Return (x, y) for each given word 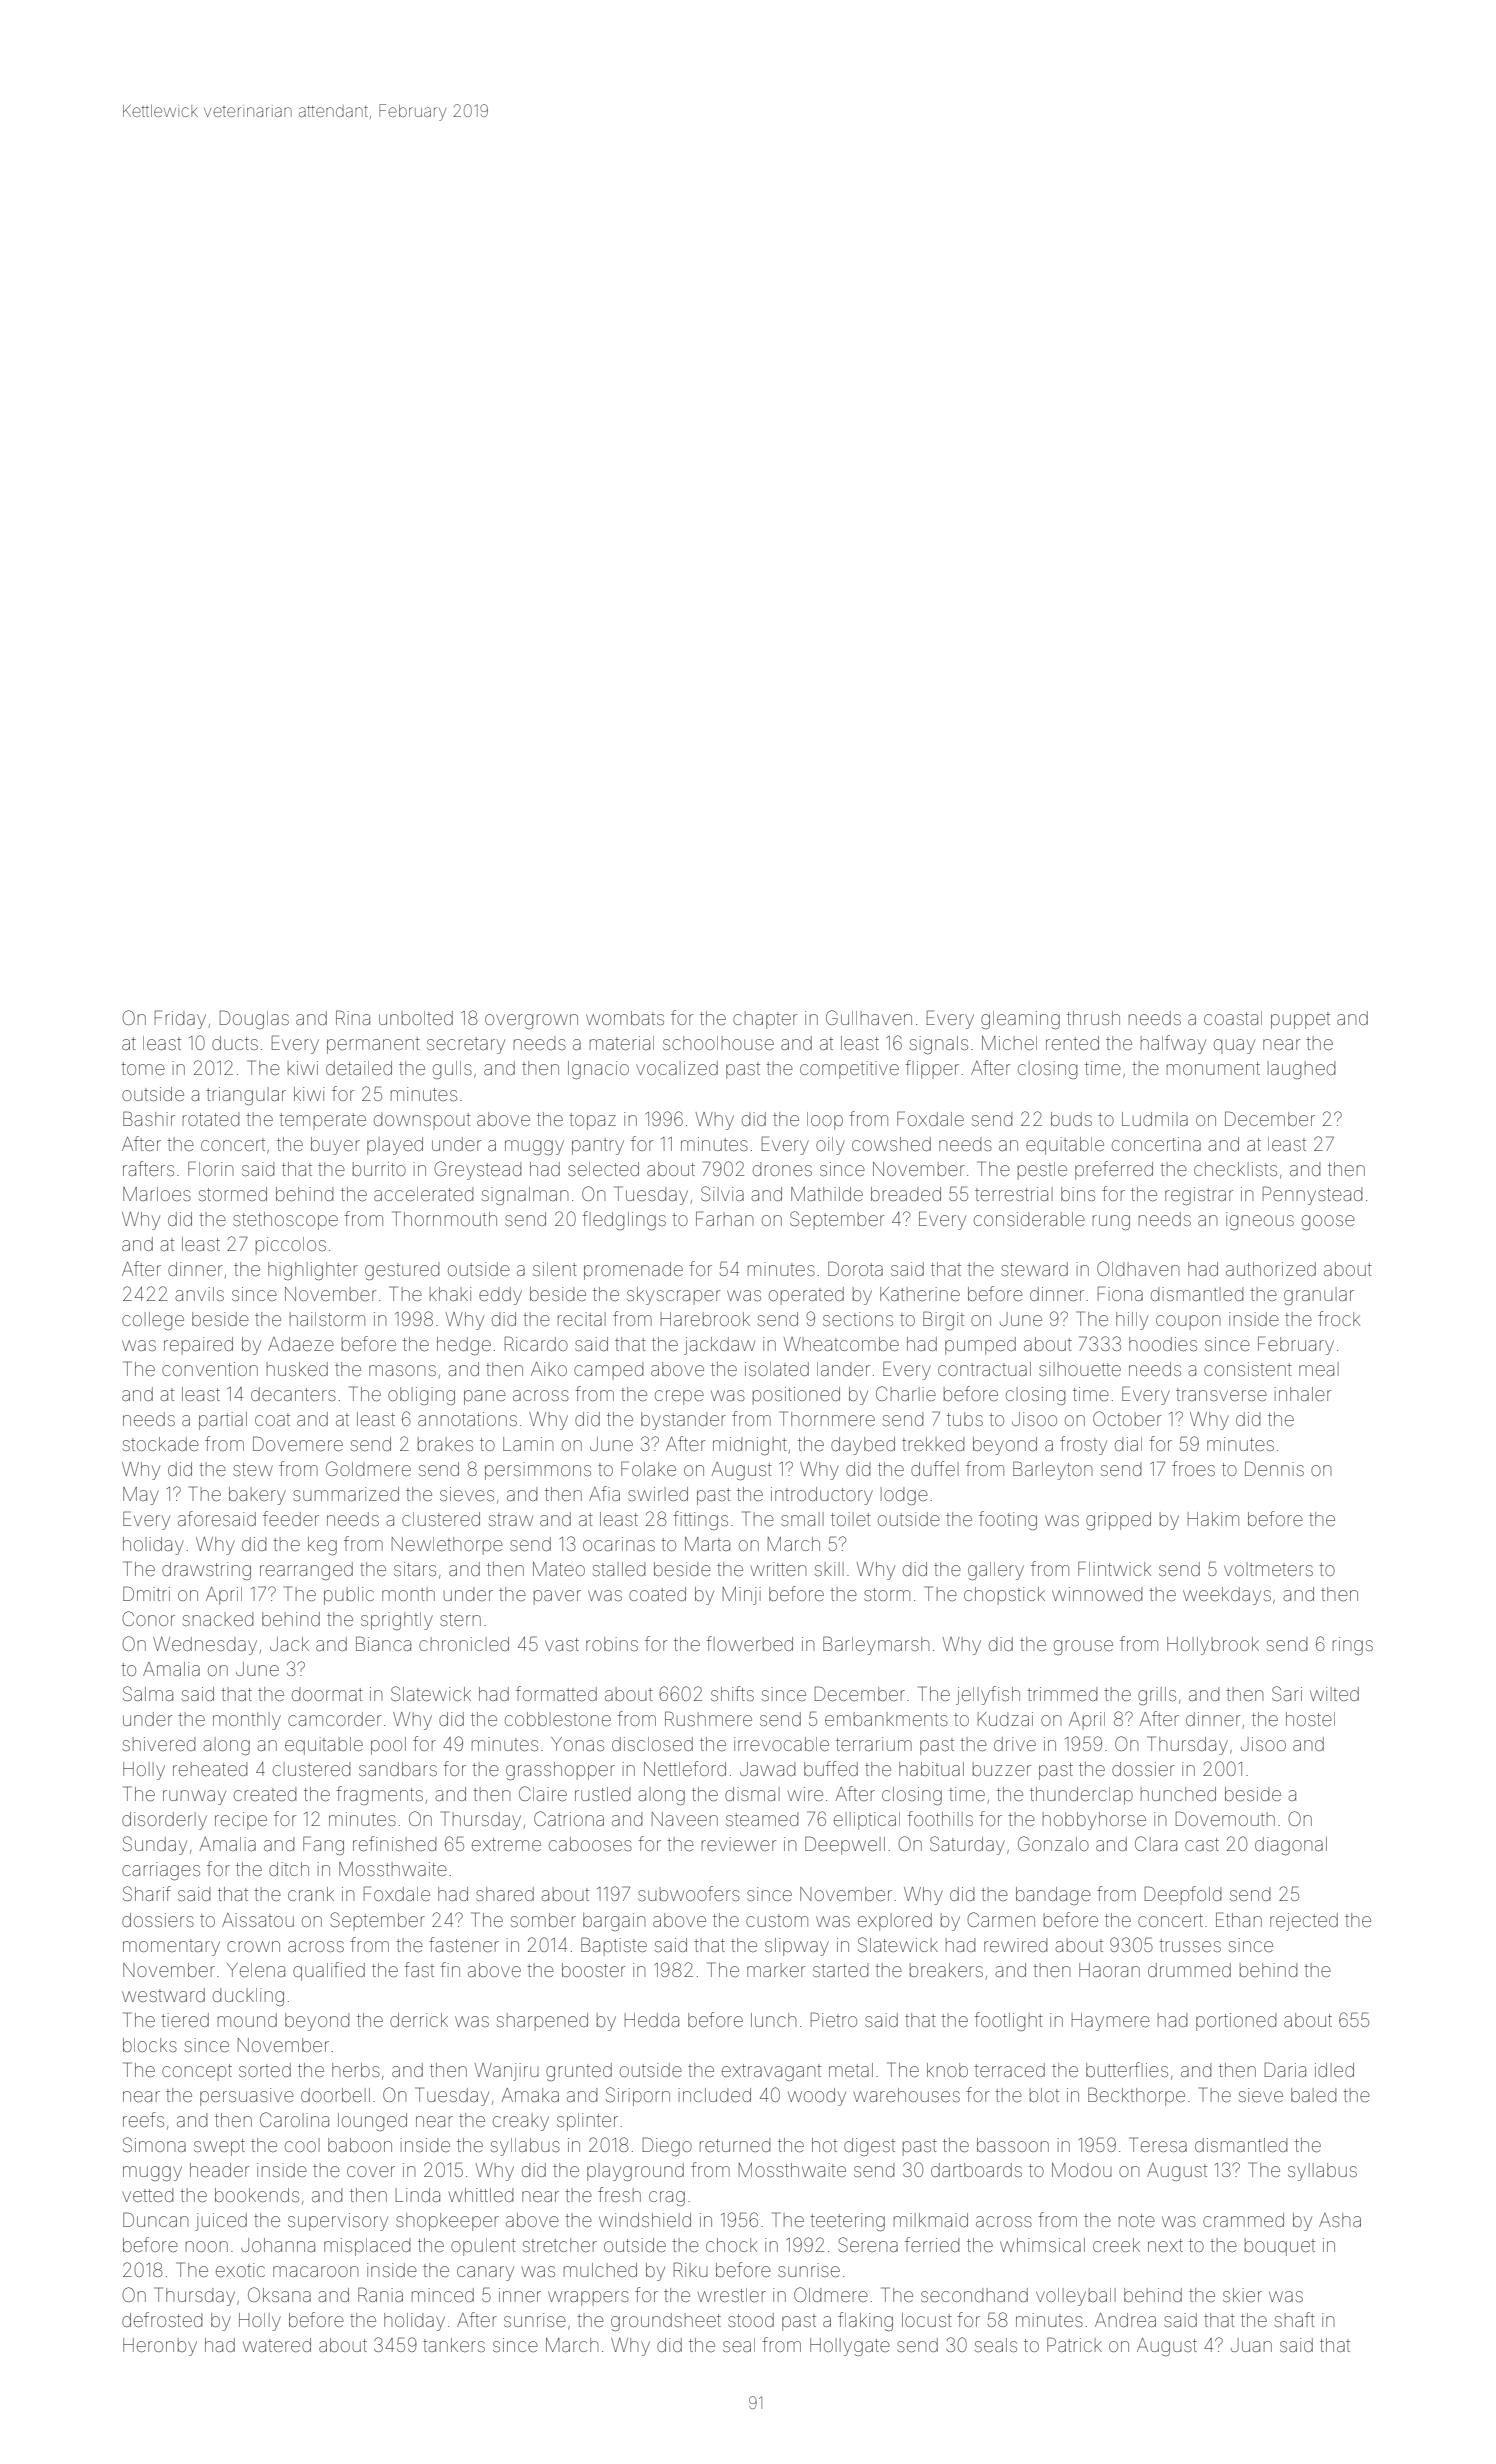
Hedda (652, 2020)
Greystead (477, 1170)
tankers (454, 2345)
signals (939, 1045)
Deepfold (1183, 1895)
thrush (1093, 1018)
